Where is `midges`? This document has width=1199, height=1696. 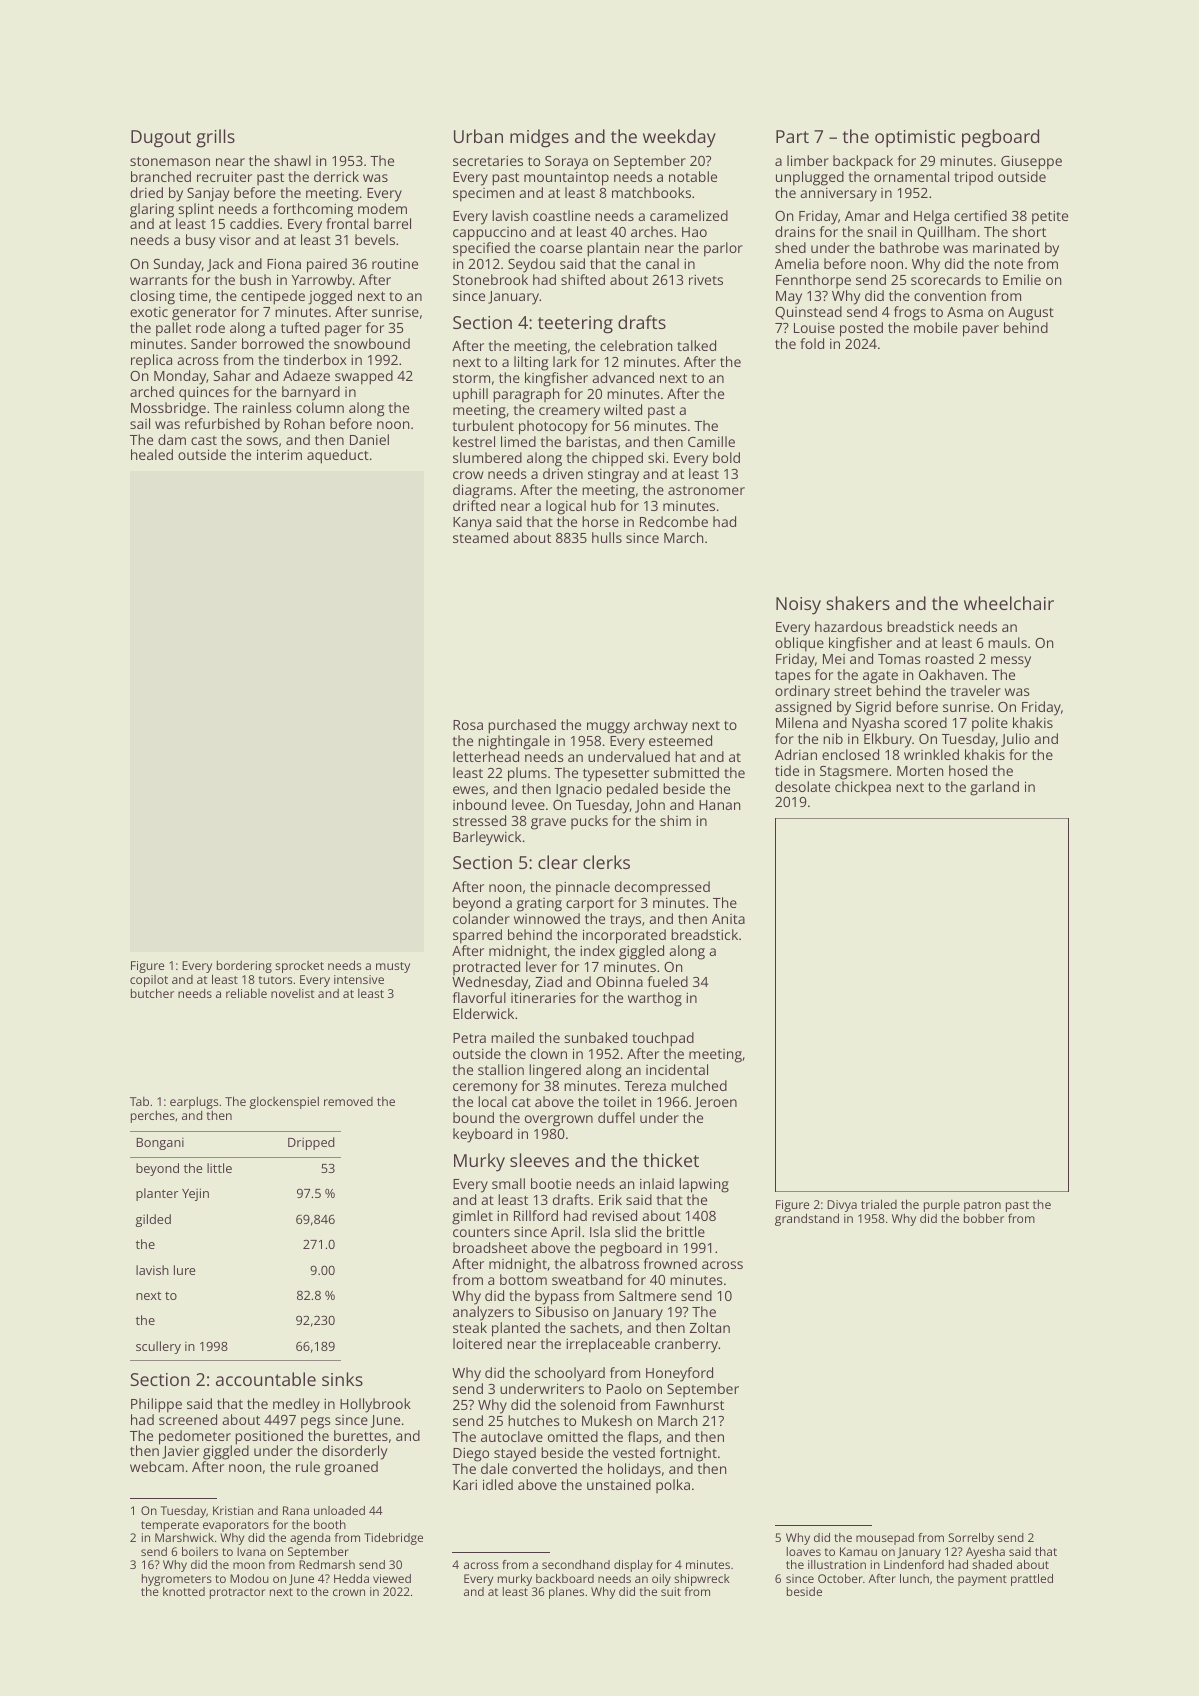
midges is located at coordinates (539, 138).
